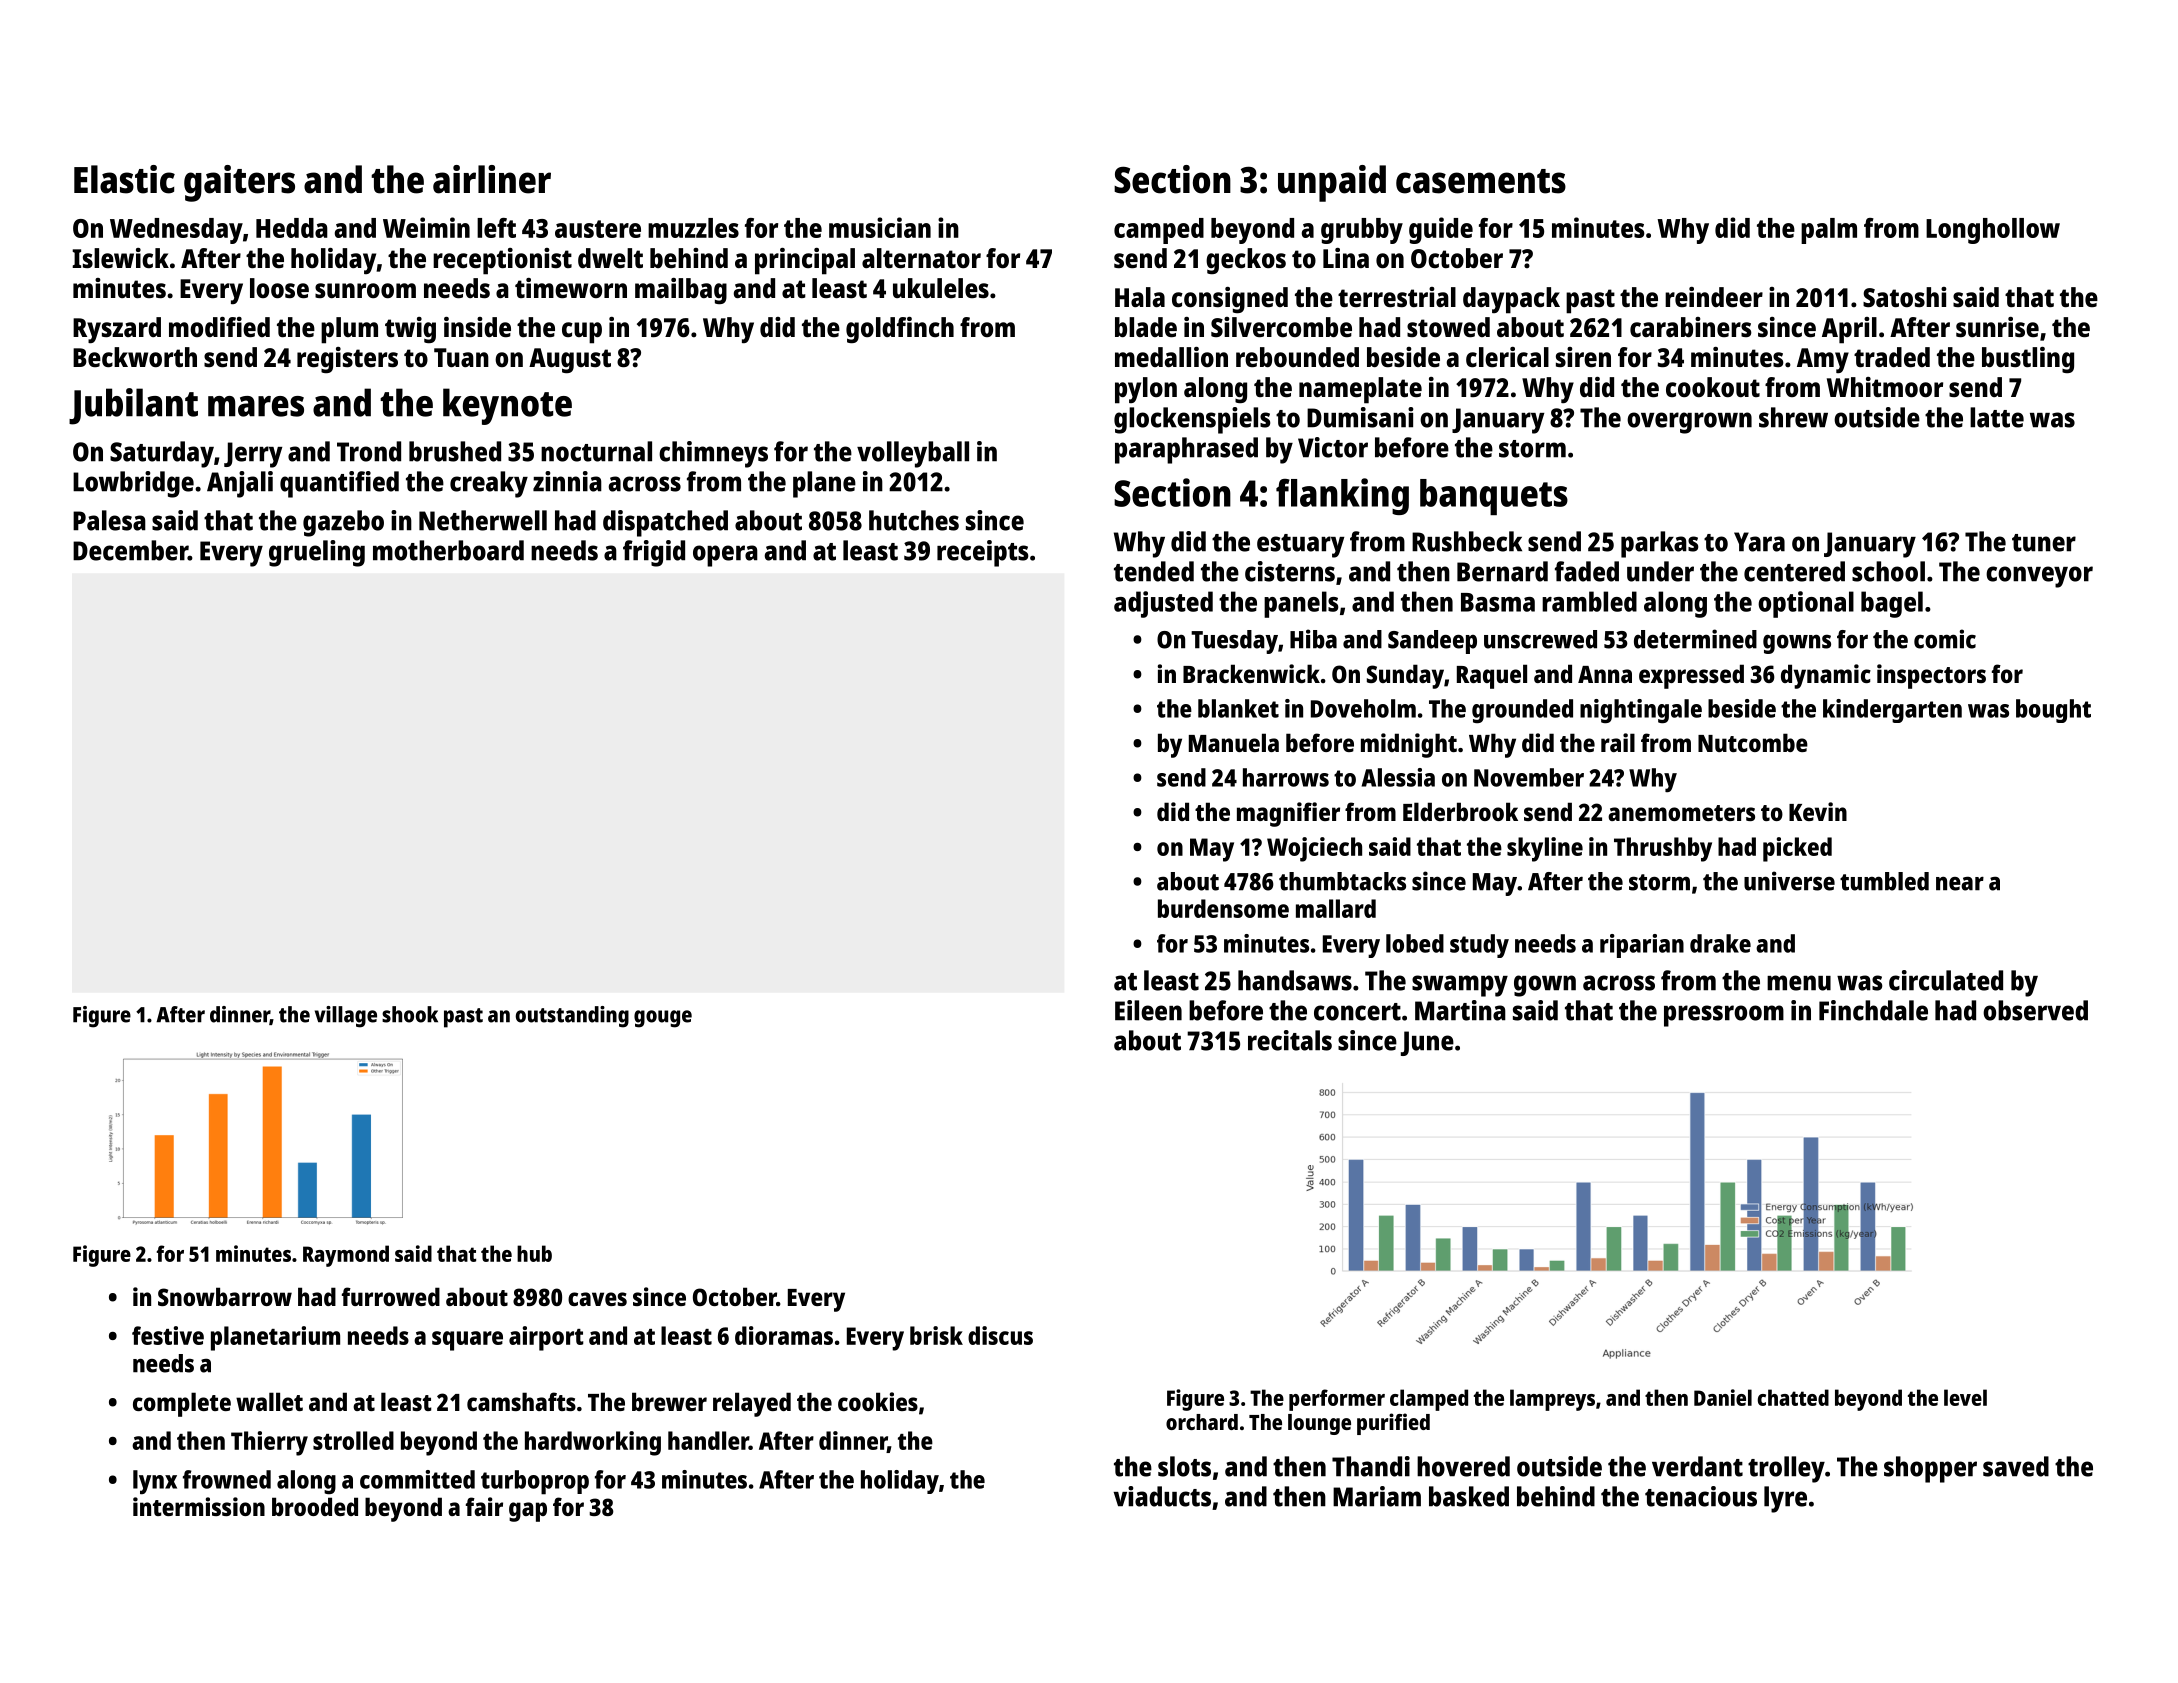 This screenshot has height=1683, width=2178. Describe the element at coordinates (492, 179) in the screenshot. I see `airliner` at that location.
